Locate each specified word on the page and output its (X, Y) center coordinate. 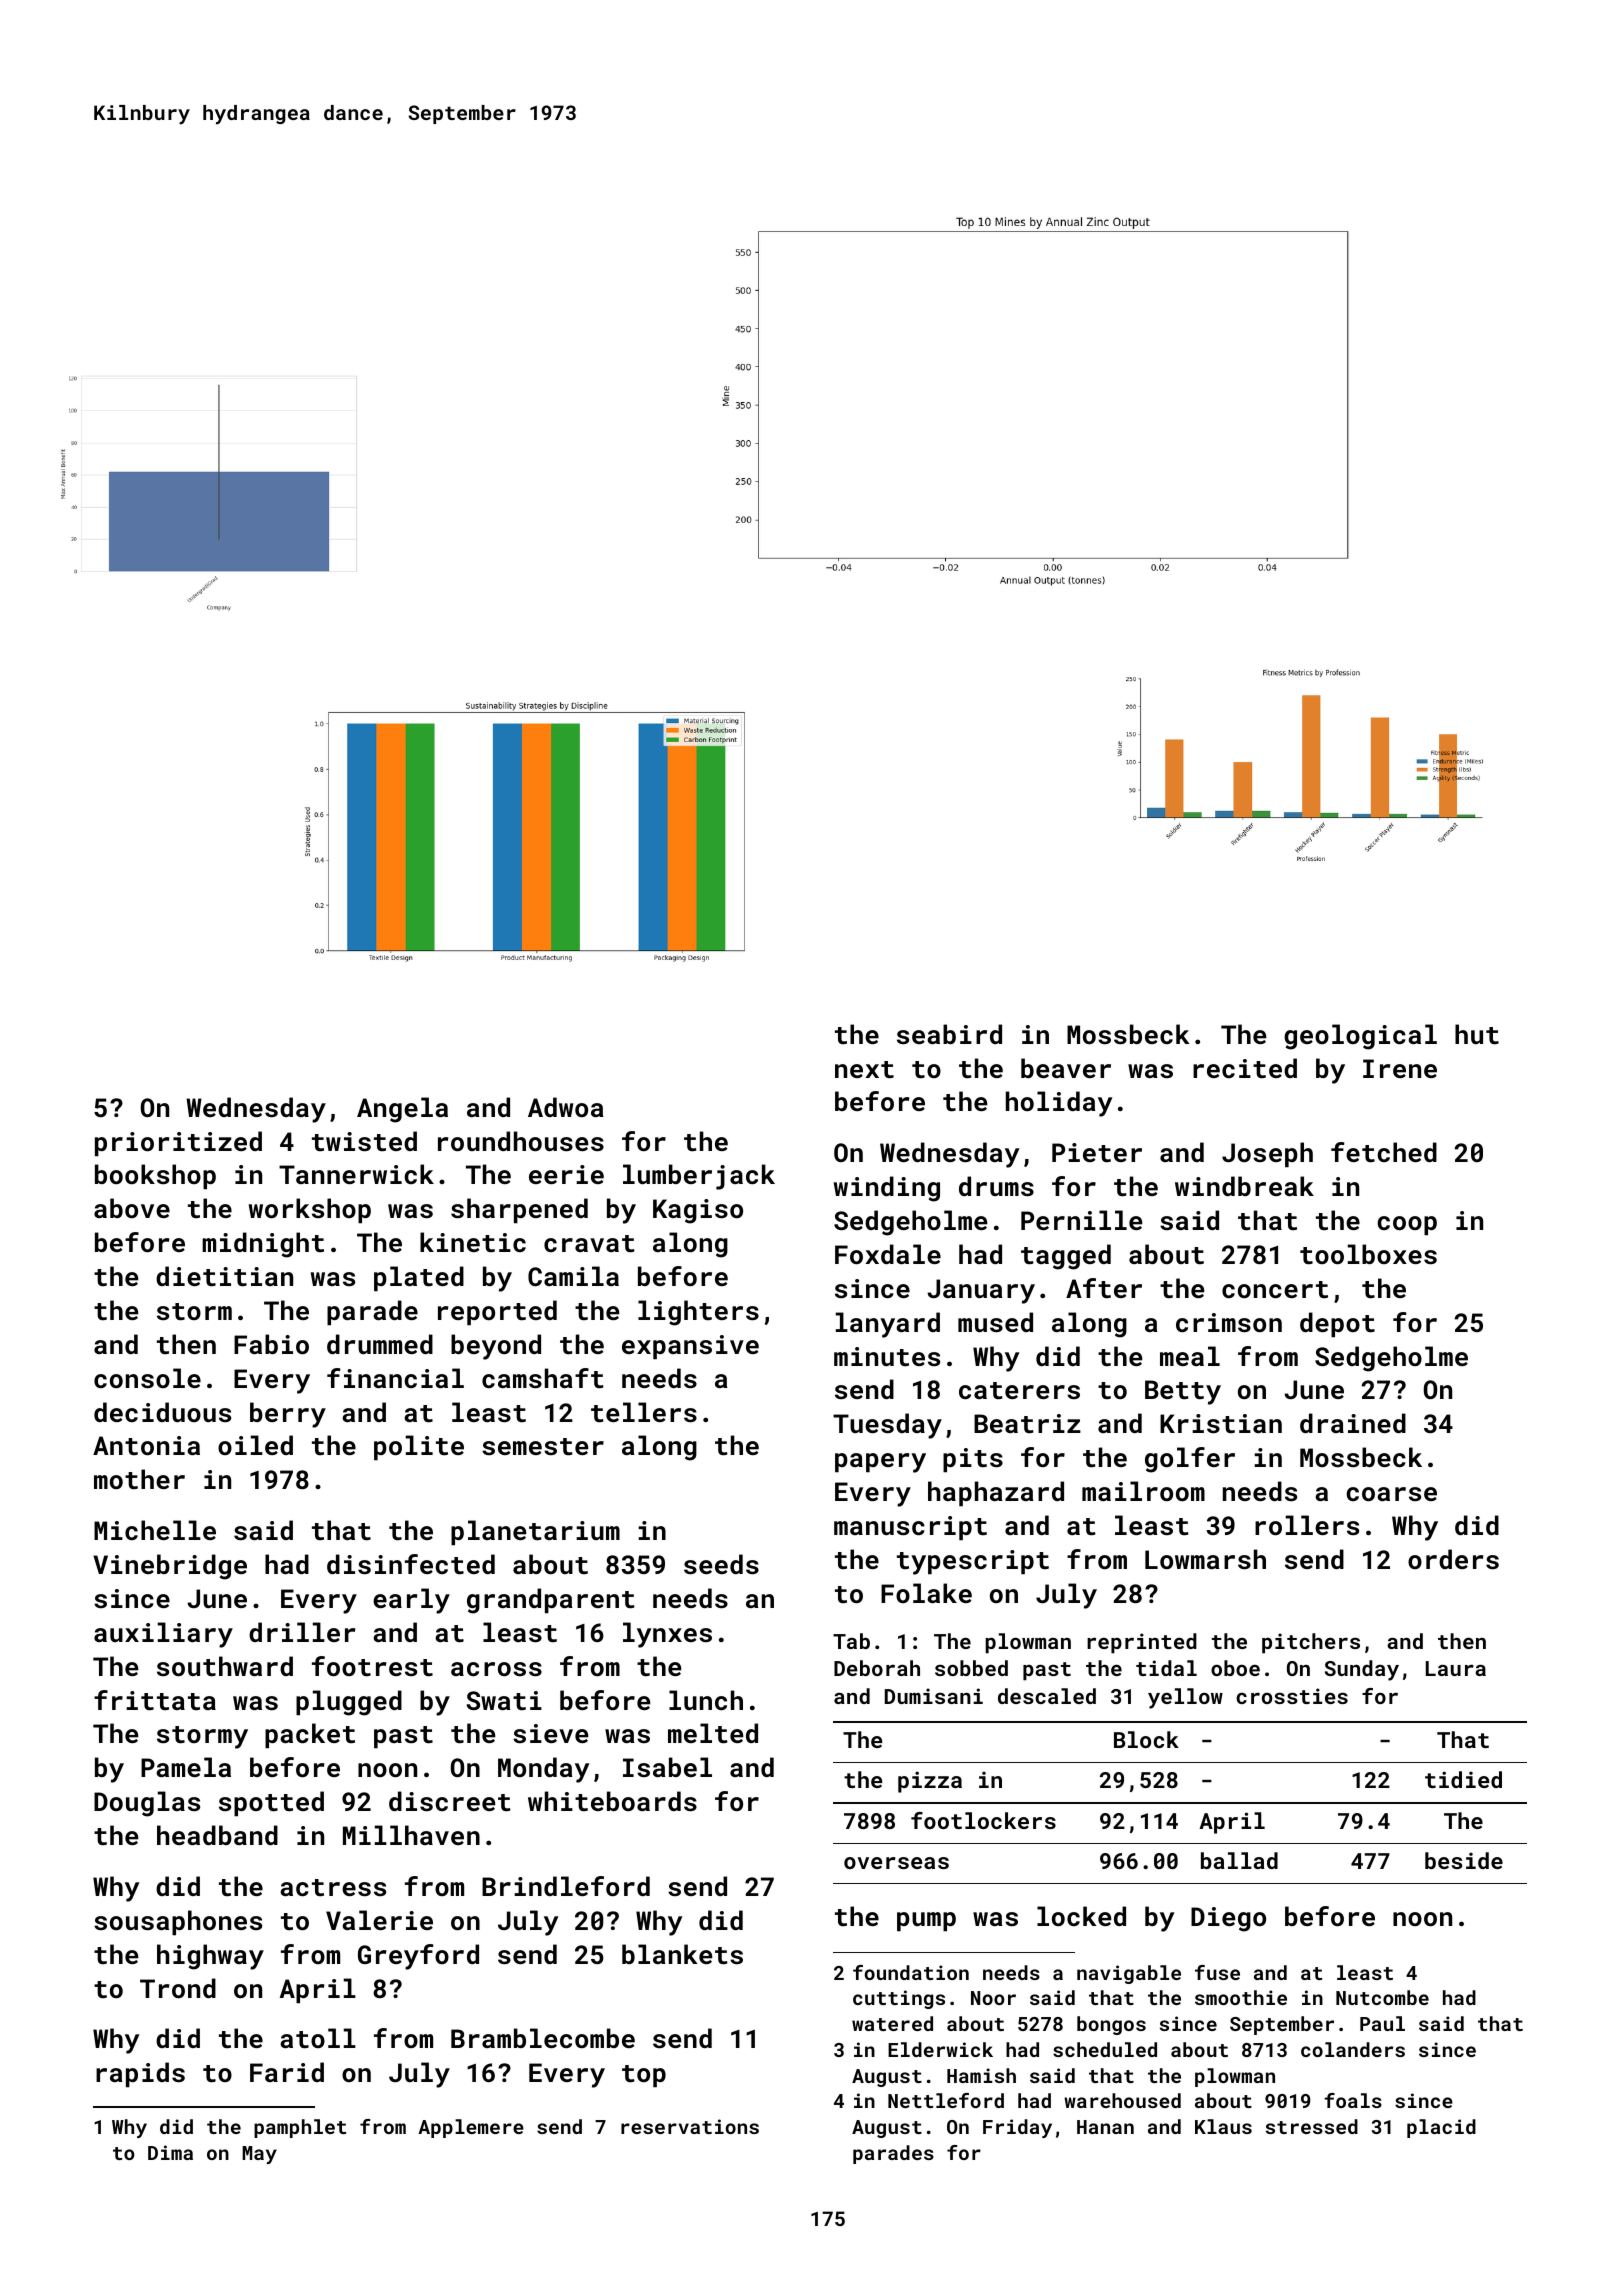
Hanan (1105, 2127)
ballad (1239, 1860)
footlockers (983, 1820)
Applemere (471, 2128)
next (864, 1070)
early (411, 1601)
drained (1353, 1423)
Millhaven (411, 1835)
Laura (1456, 1668)
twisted (364, 1141)
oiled (255, 1445)
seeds (721, 1564)
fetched (1384, 1152)
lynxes (667, 1635)
